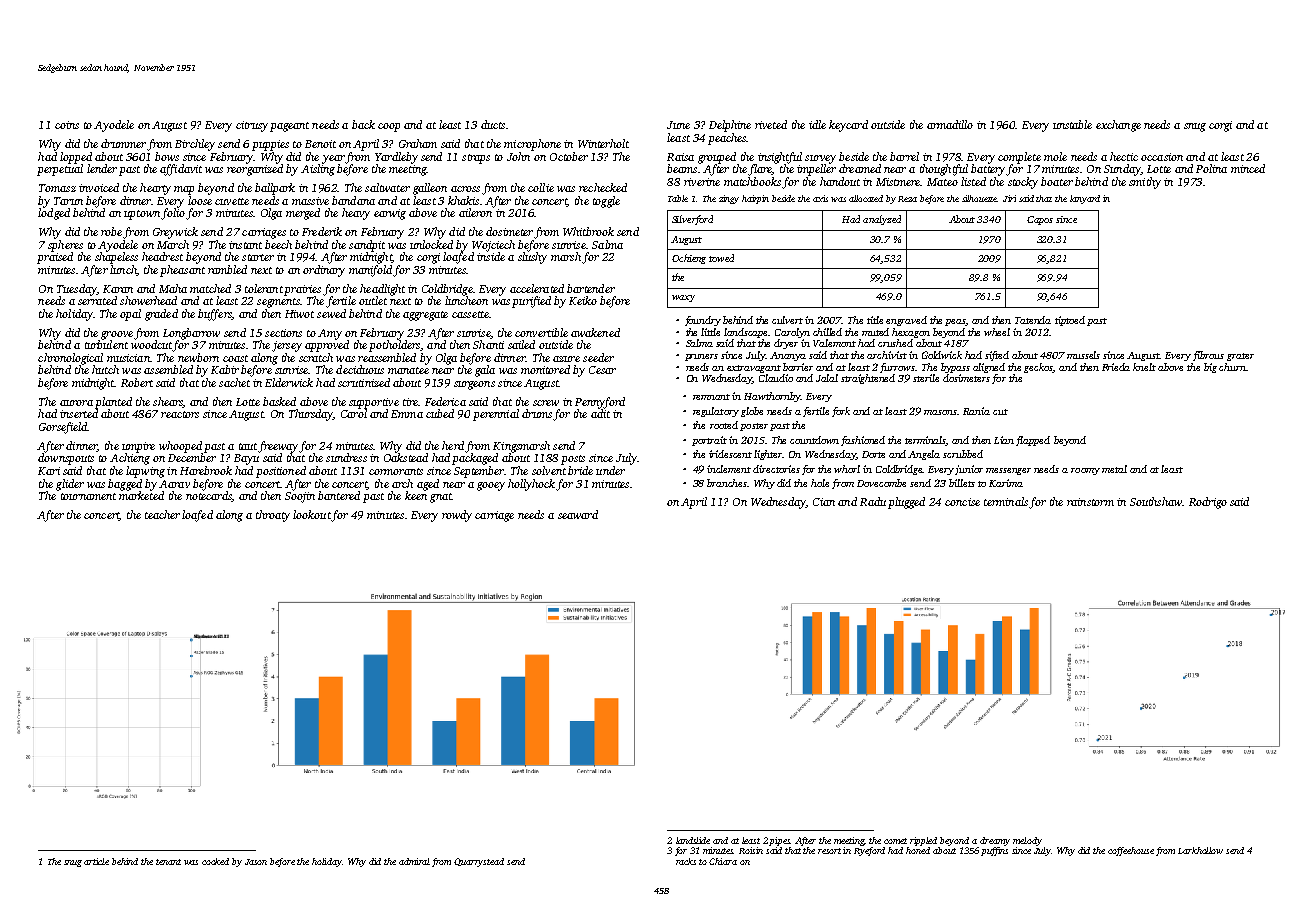 The image size is (1308, 924). Describe the element at coordinates (96, 861) in the screenshot. I see `article` at that location.
